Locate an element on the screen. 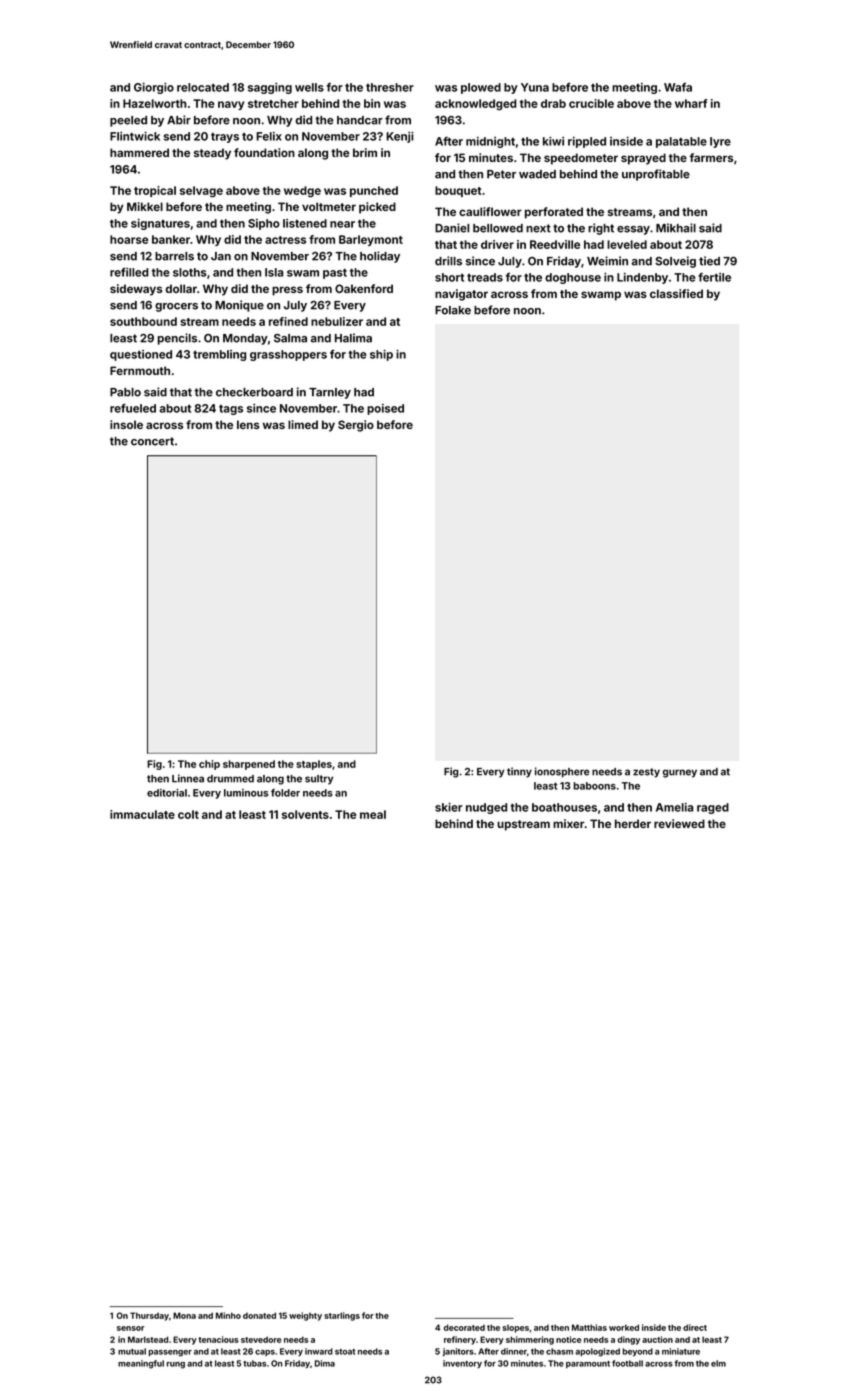 The image size is (849, 1400). thresher is located at coordinates (390, 87).
